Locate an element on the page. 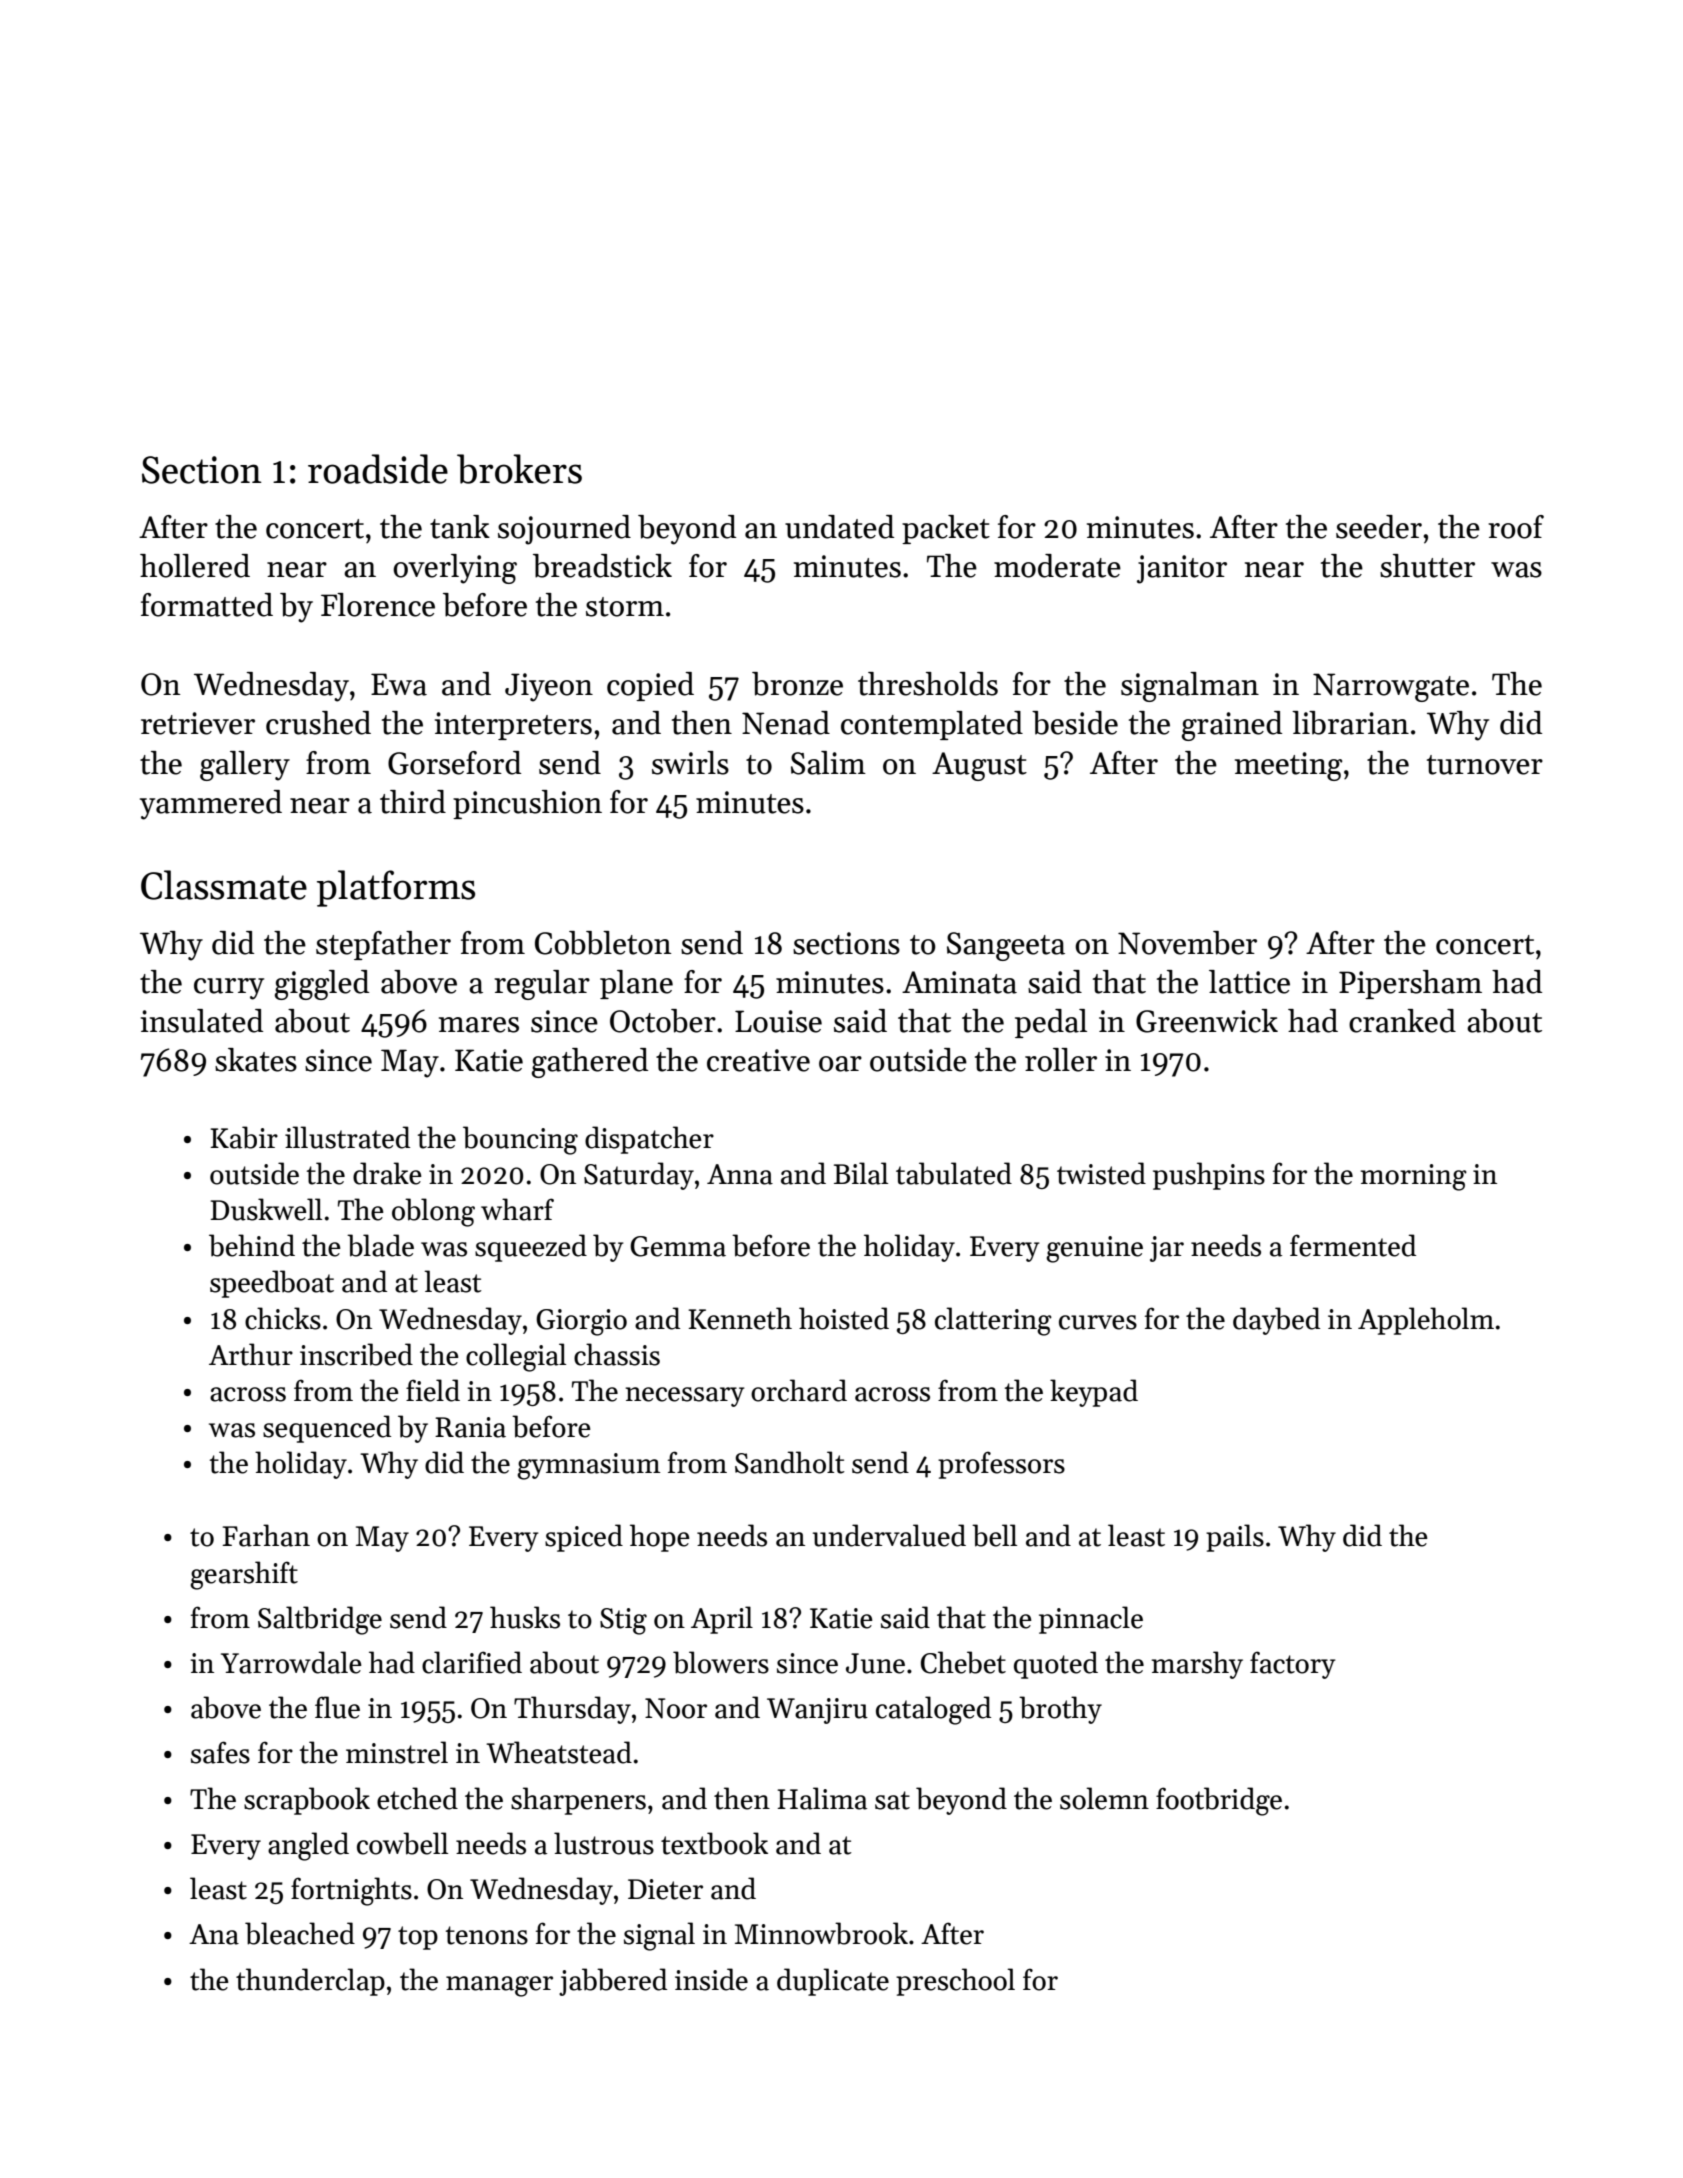  daybed is located at coordinates (1276, 1321).
